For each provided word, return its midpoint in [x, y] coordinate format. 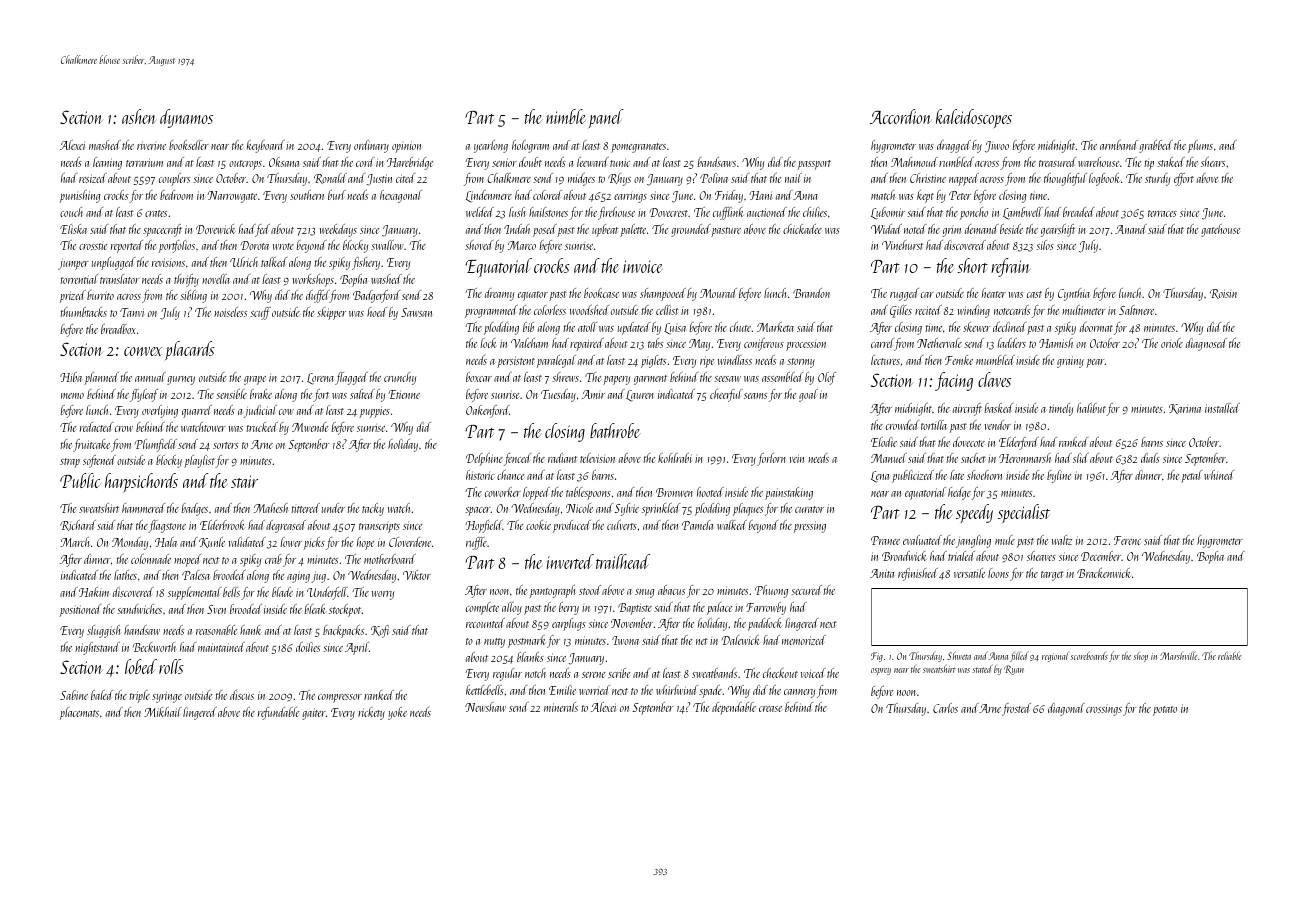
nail [793, 178]
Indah [517, 229]
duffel [318, 296]
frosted [1016, 709]
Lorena [320, 379]
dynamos [186, 118]
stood [590, 590]
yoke [397, 713]
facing [954, 381]
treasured [1057, 162]
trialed [961, 556]
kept [925, 196]
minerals [561, 707]
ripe [707, 362]
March [74, 542]
